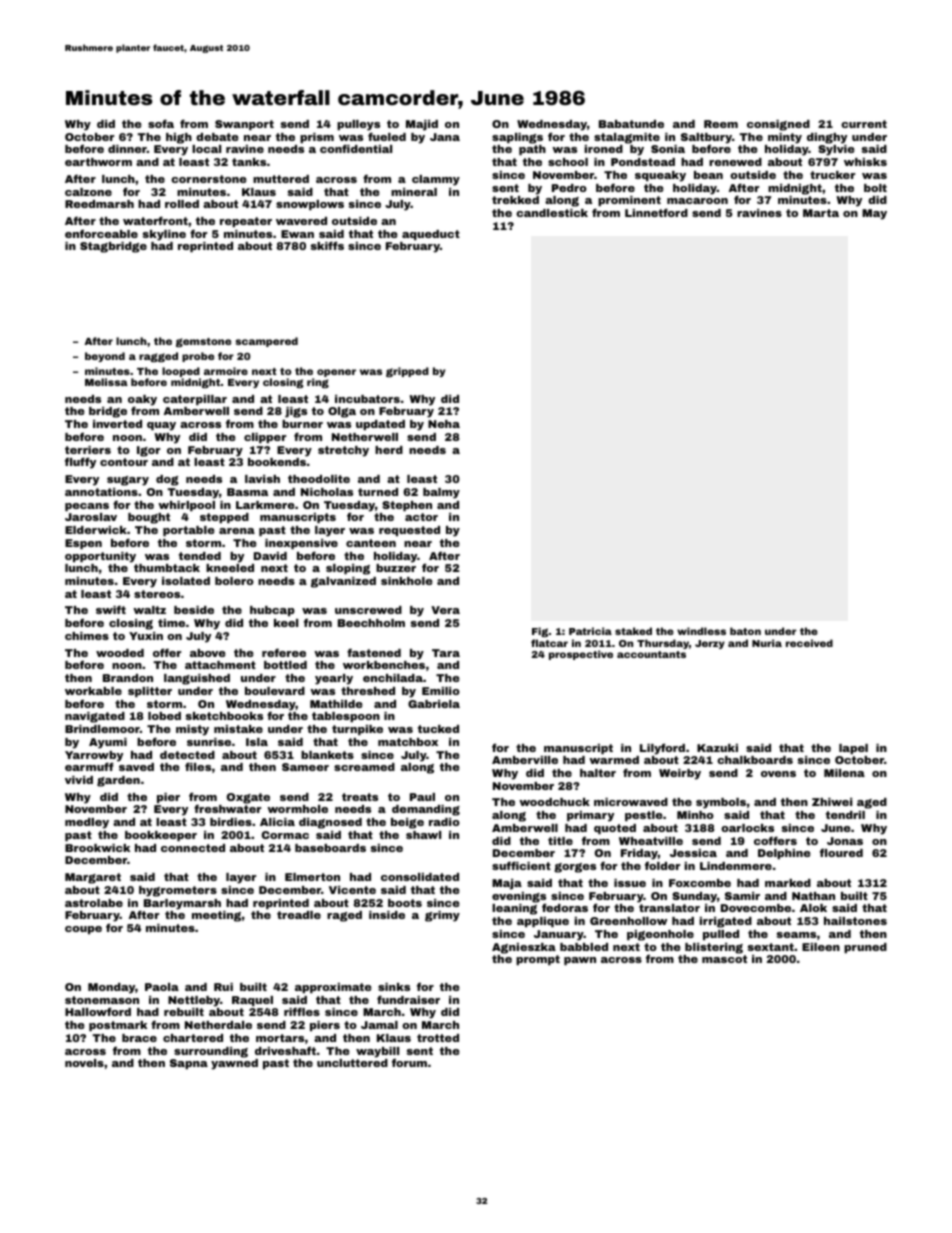 Image resolution: width=952 pixels, height=1233 pixels. Describe the element at coordinates (438, 1038) in the screenshot. I see `trotted` at that location.
